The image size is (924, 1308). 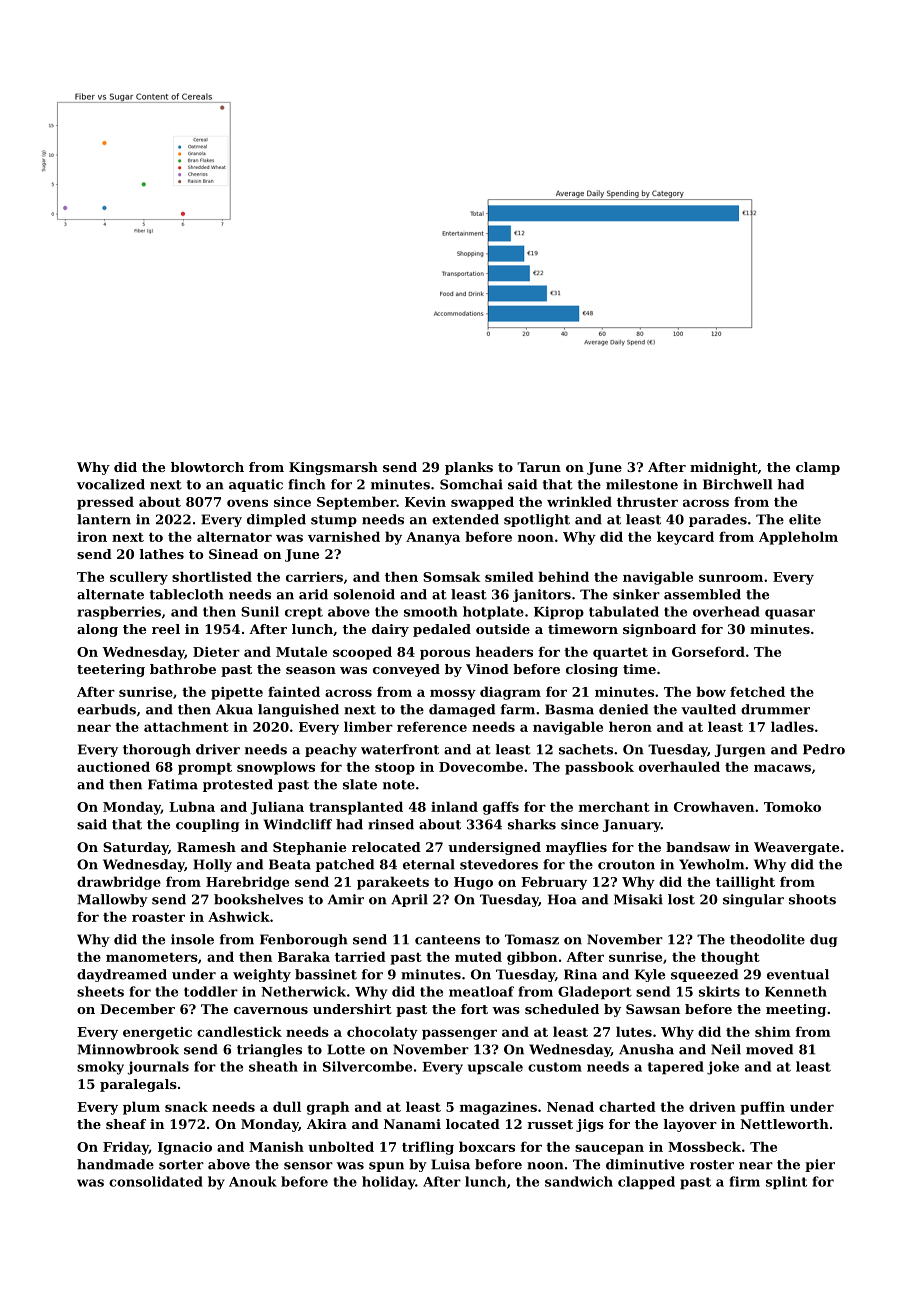 I want to click on muted, so click(x=478, y=956).
